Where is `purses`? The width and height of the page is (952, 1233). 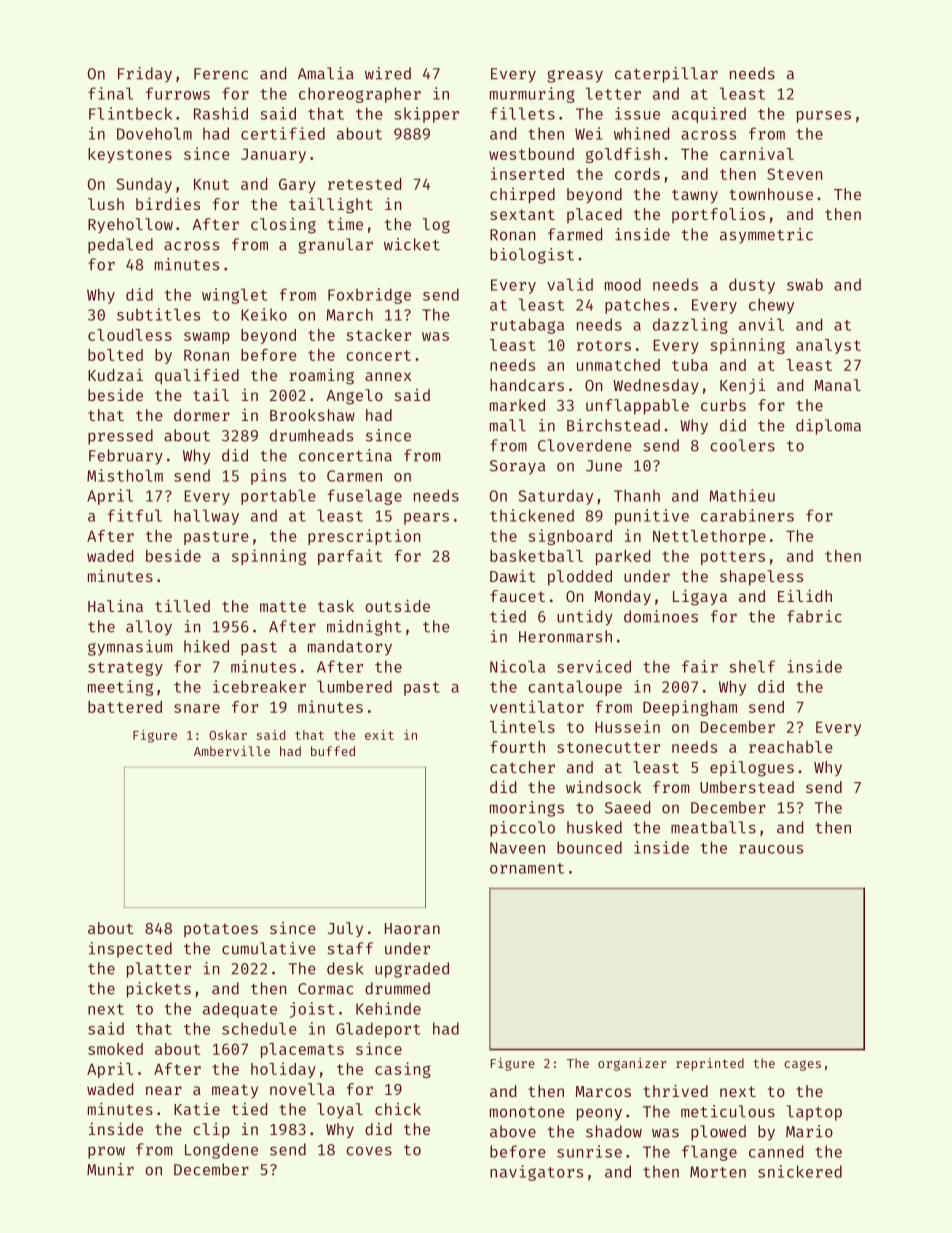 purses is located at coordinates (824, 117).
